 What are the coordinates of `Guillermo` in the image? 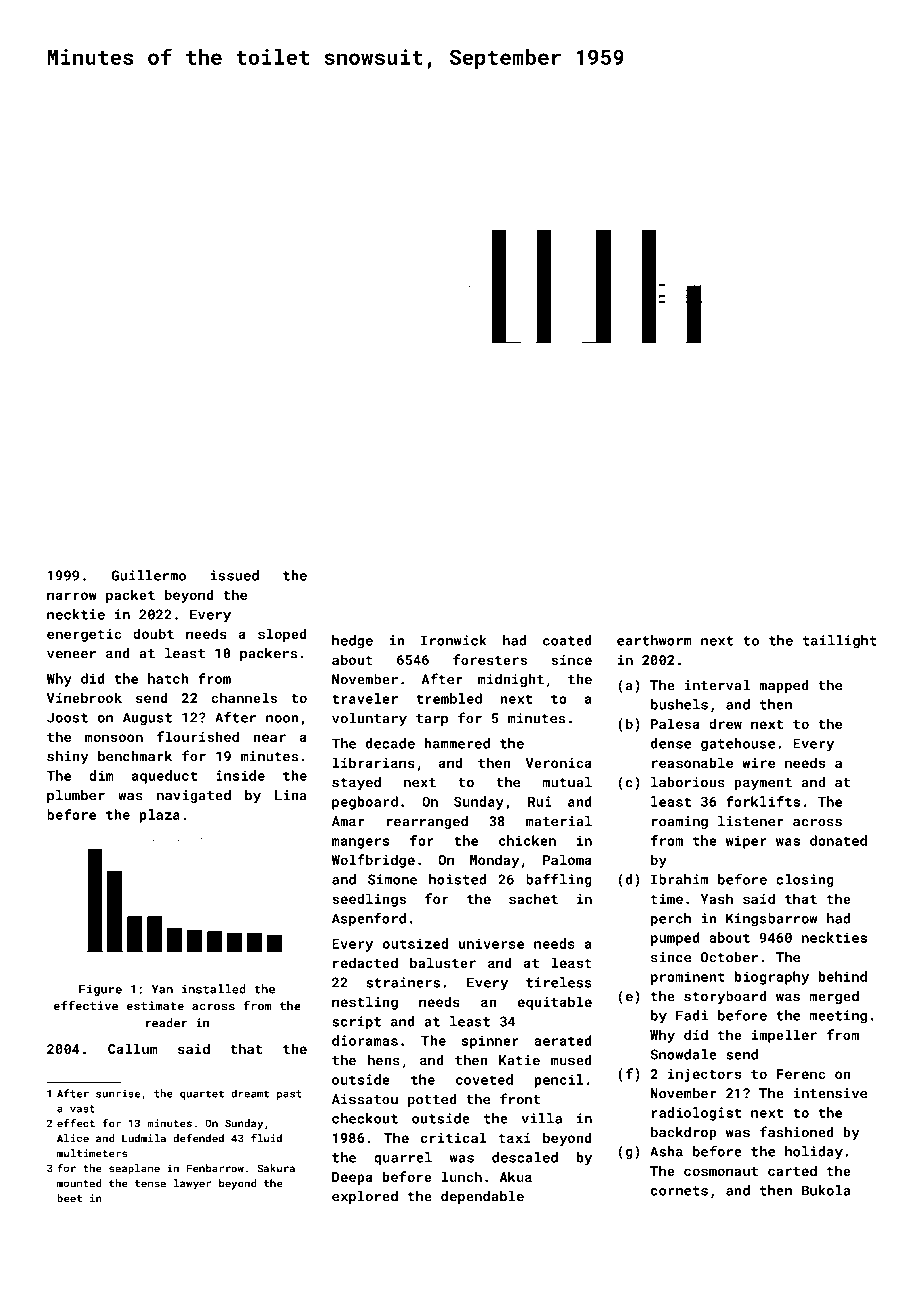 It's located at (149, 575).
